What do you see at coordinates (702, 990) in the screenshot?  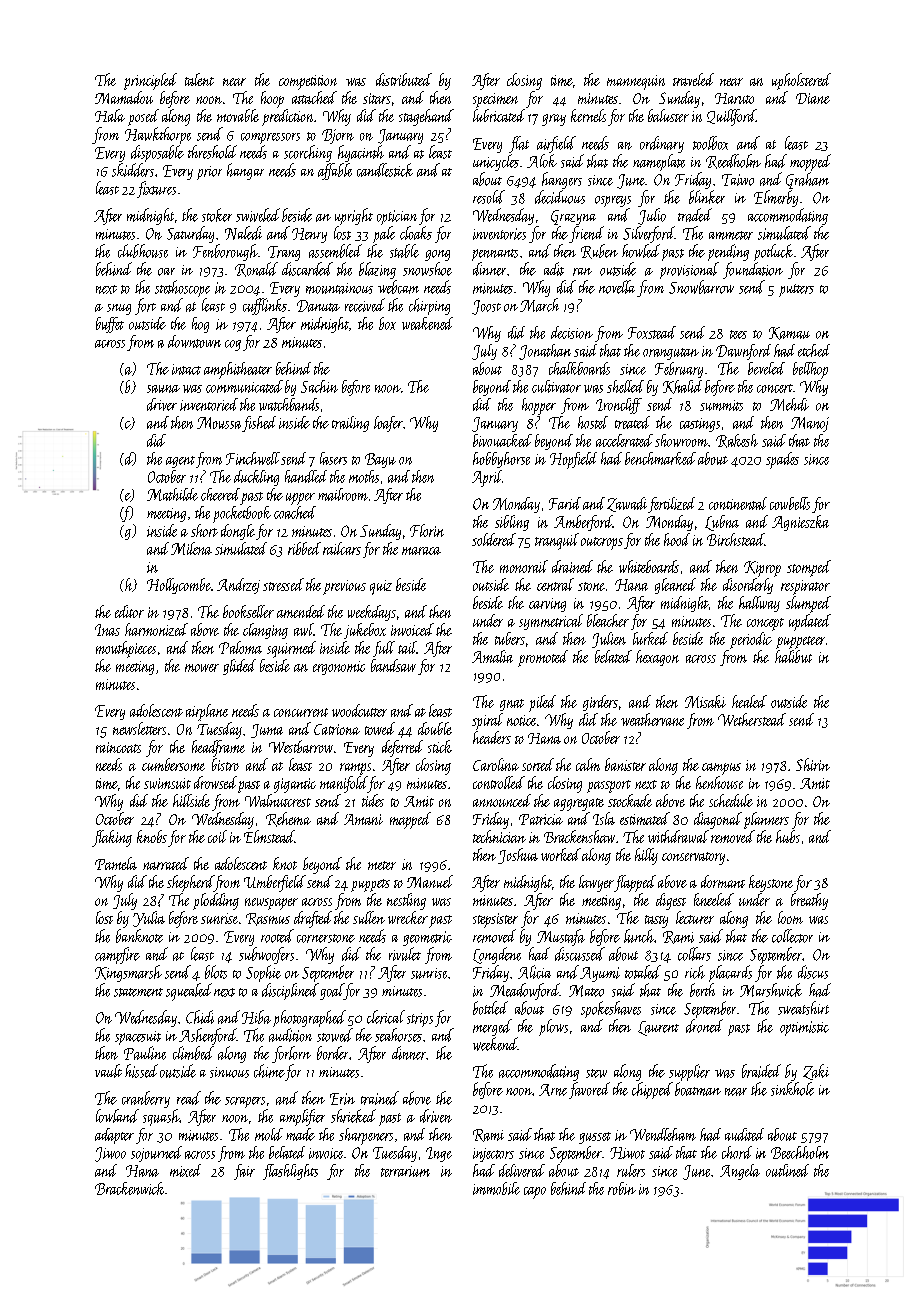 I see `berth` at bounding box center [702, 990].
